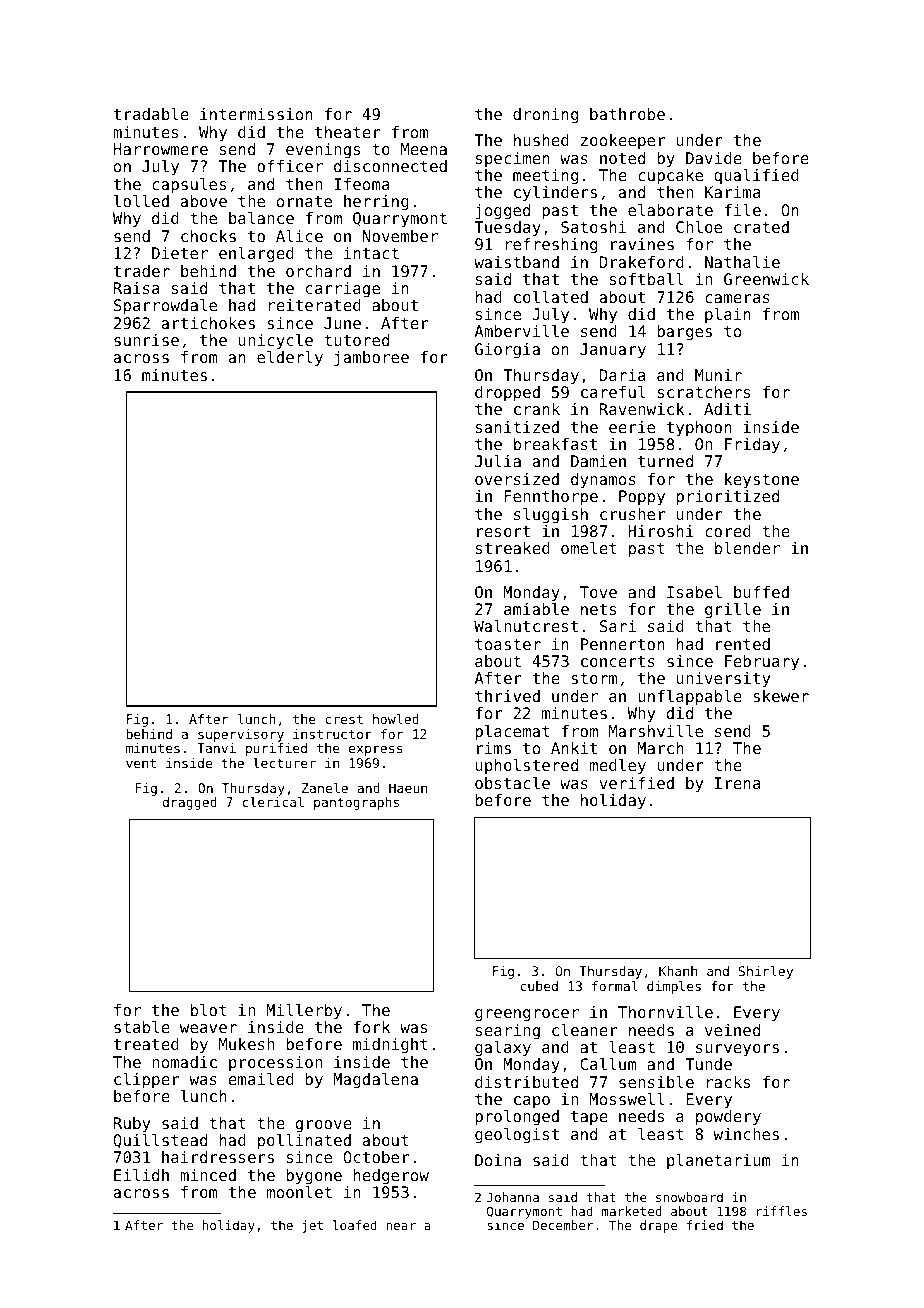 The height and width of the screenshot is (1308, 924). What do you see at coordinates (661, 531) in the screenshot?
I see `Hiroshi` at bounding box center [661, 531].
